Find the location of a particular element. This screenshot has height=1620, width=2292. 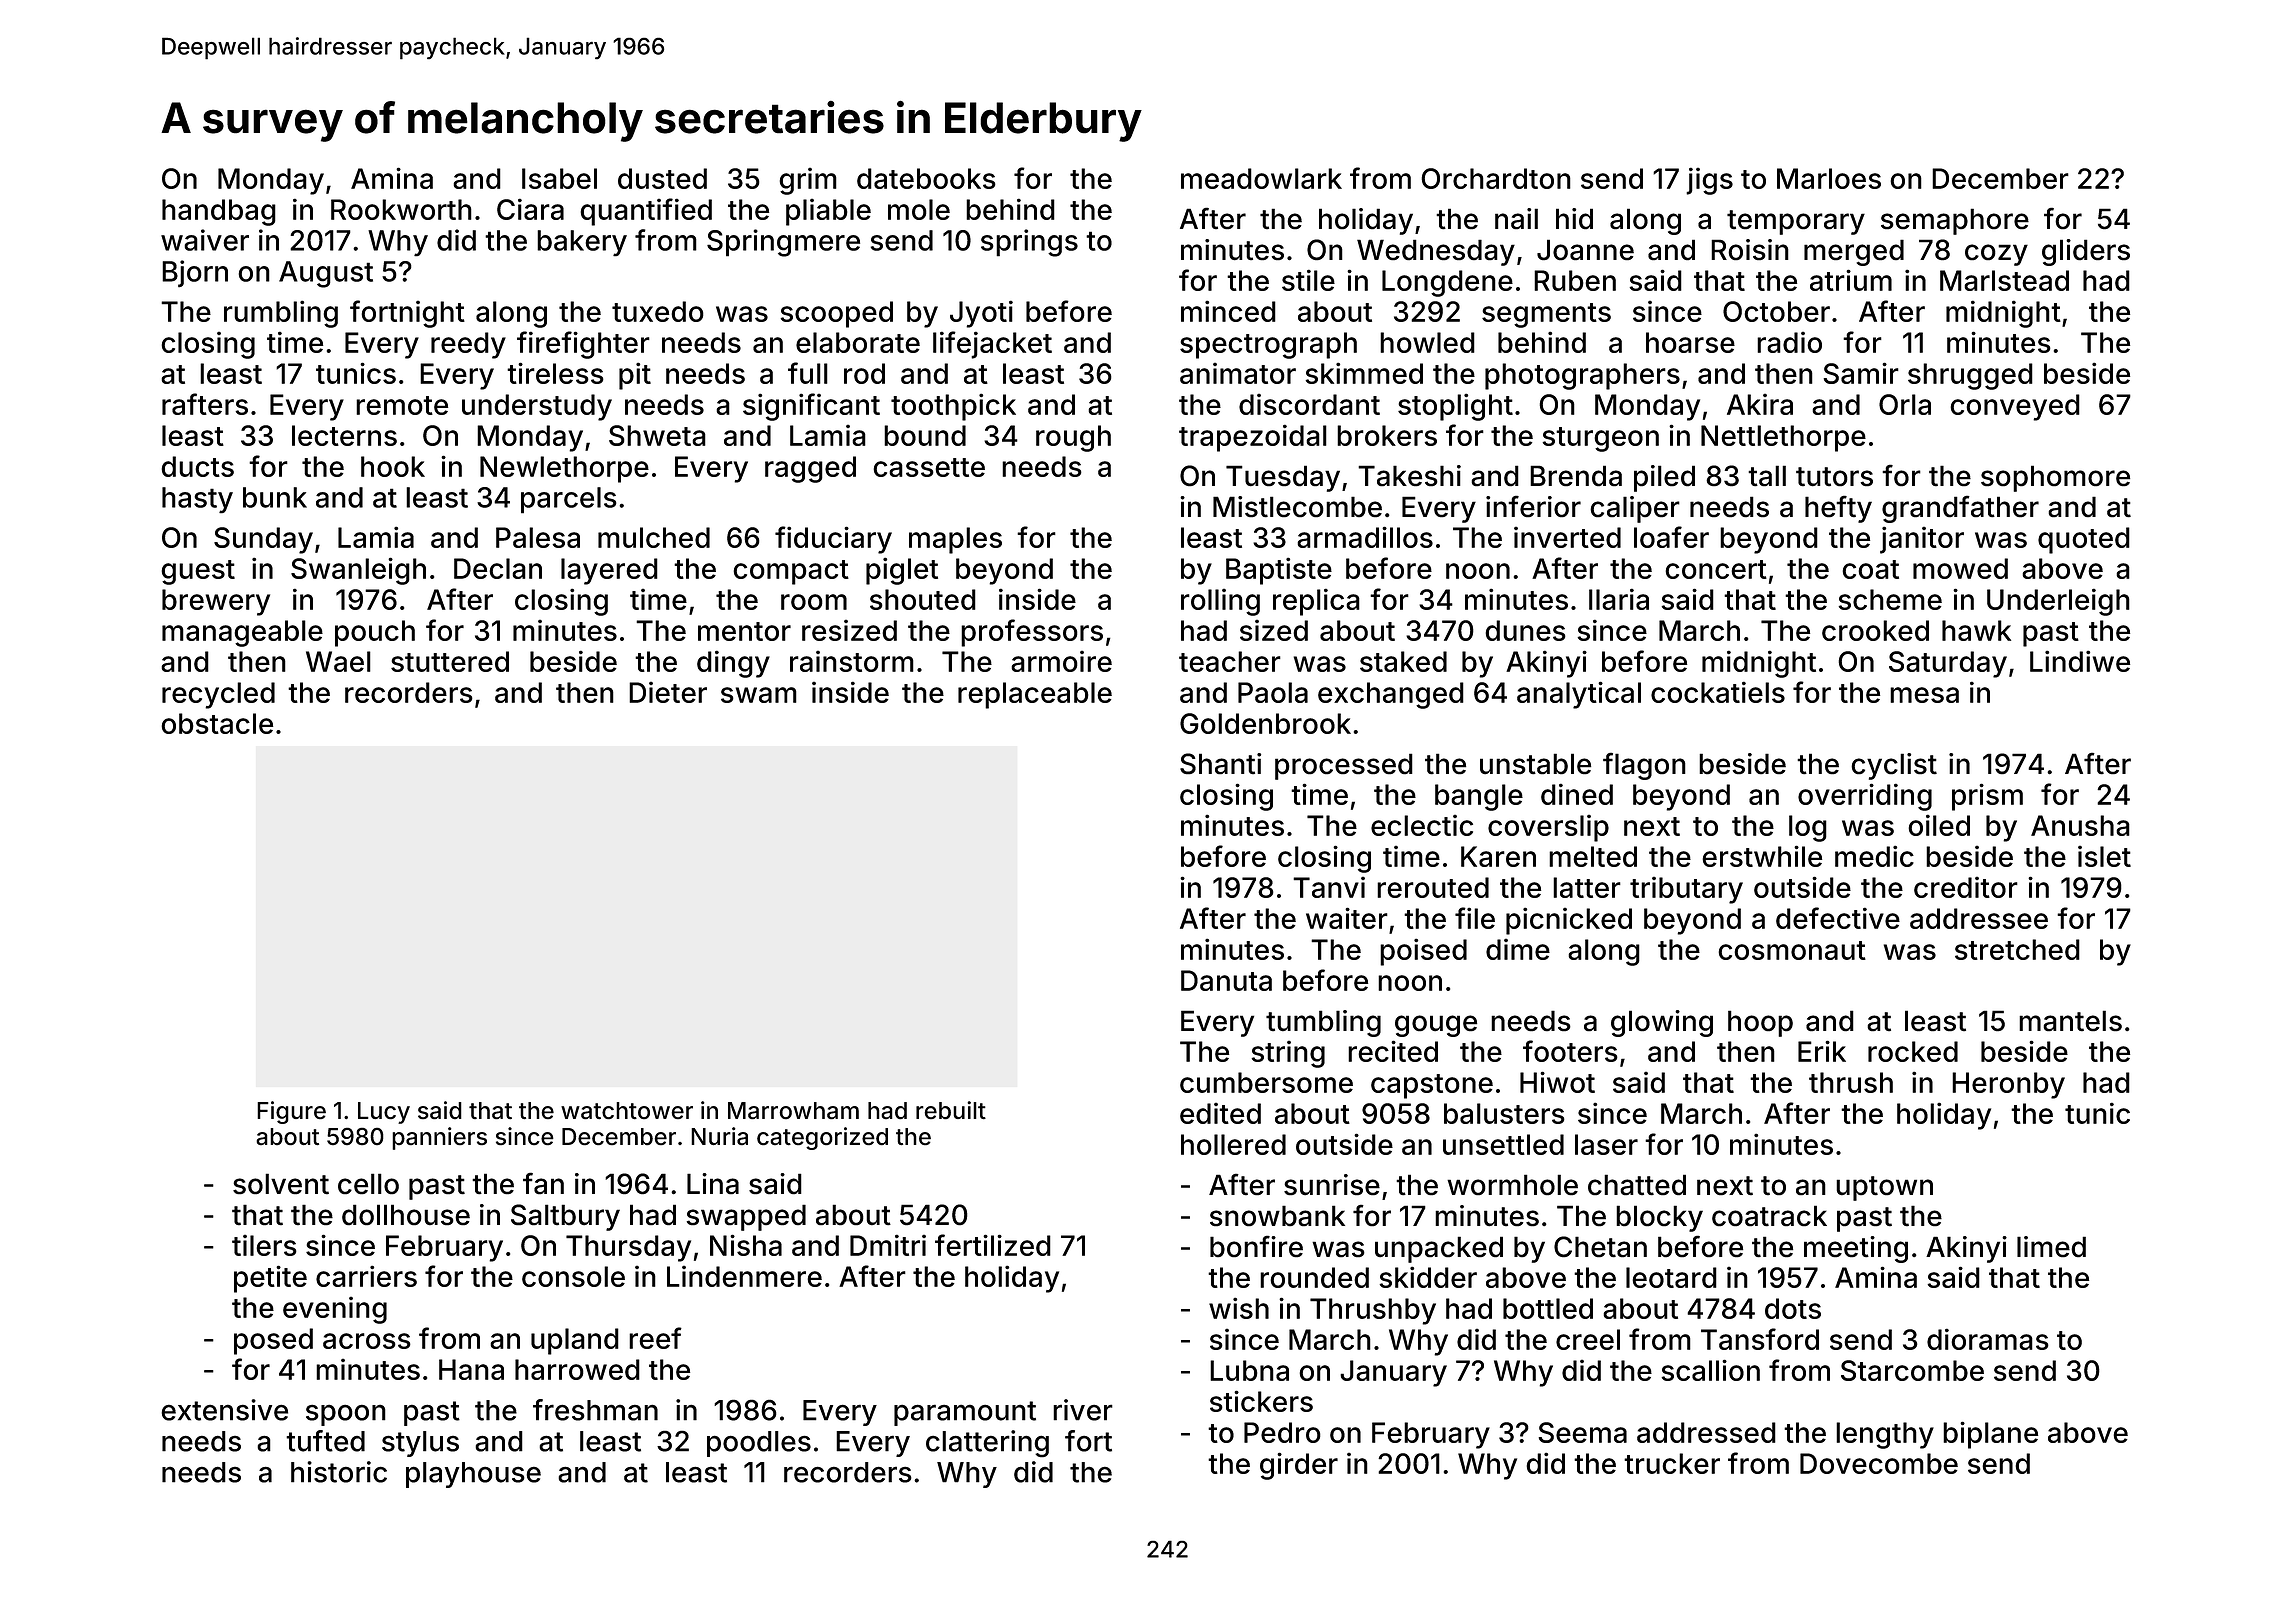

rebuilt is located at coordinates (951, 1110).
